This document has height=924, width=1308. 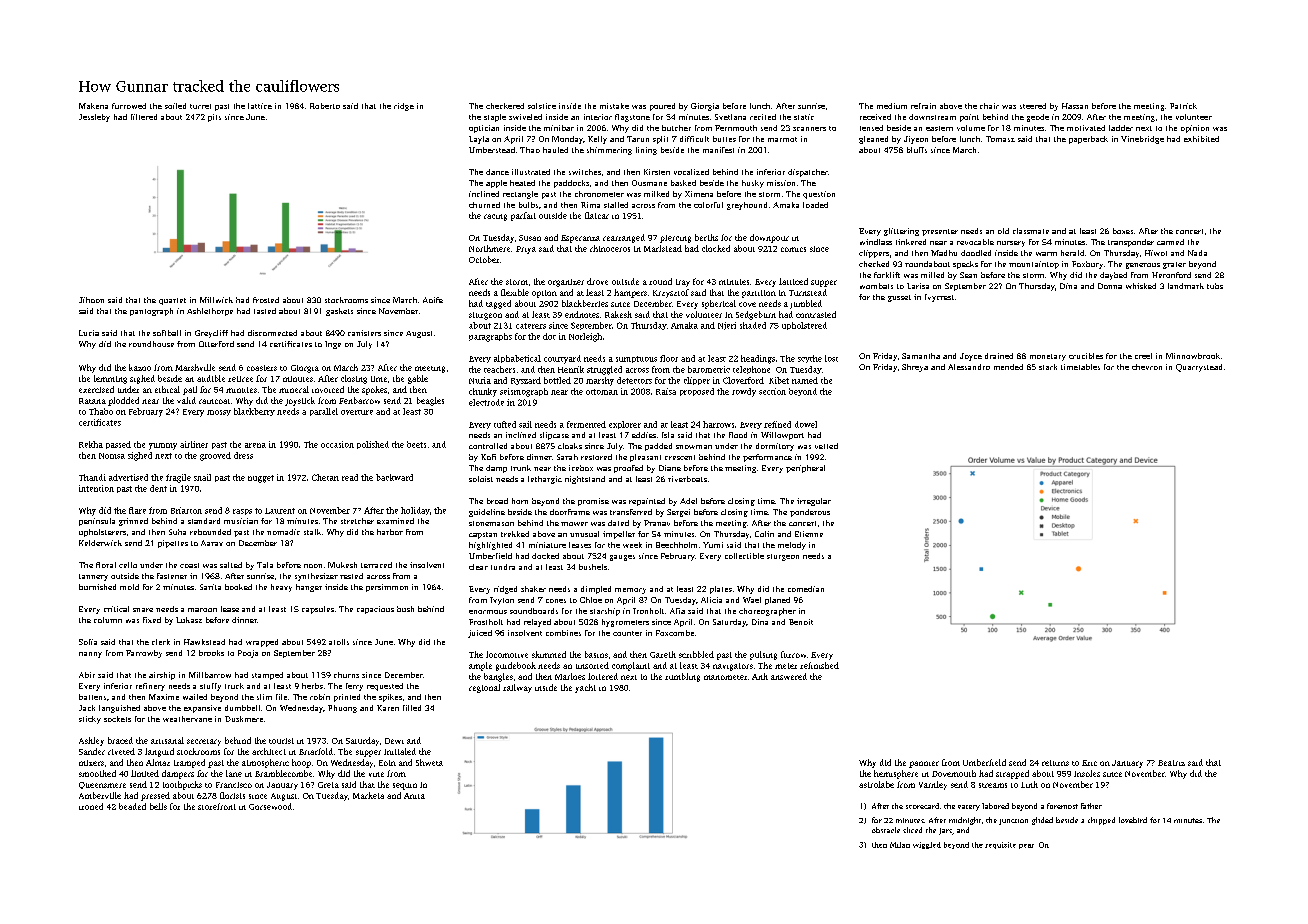 What do you see at coordinates (760, 676) in the document?
I see `Anh` at bounding box center [760, 676].
